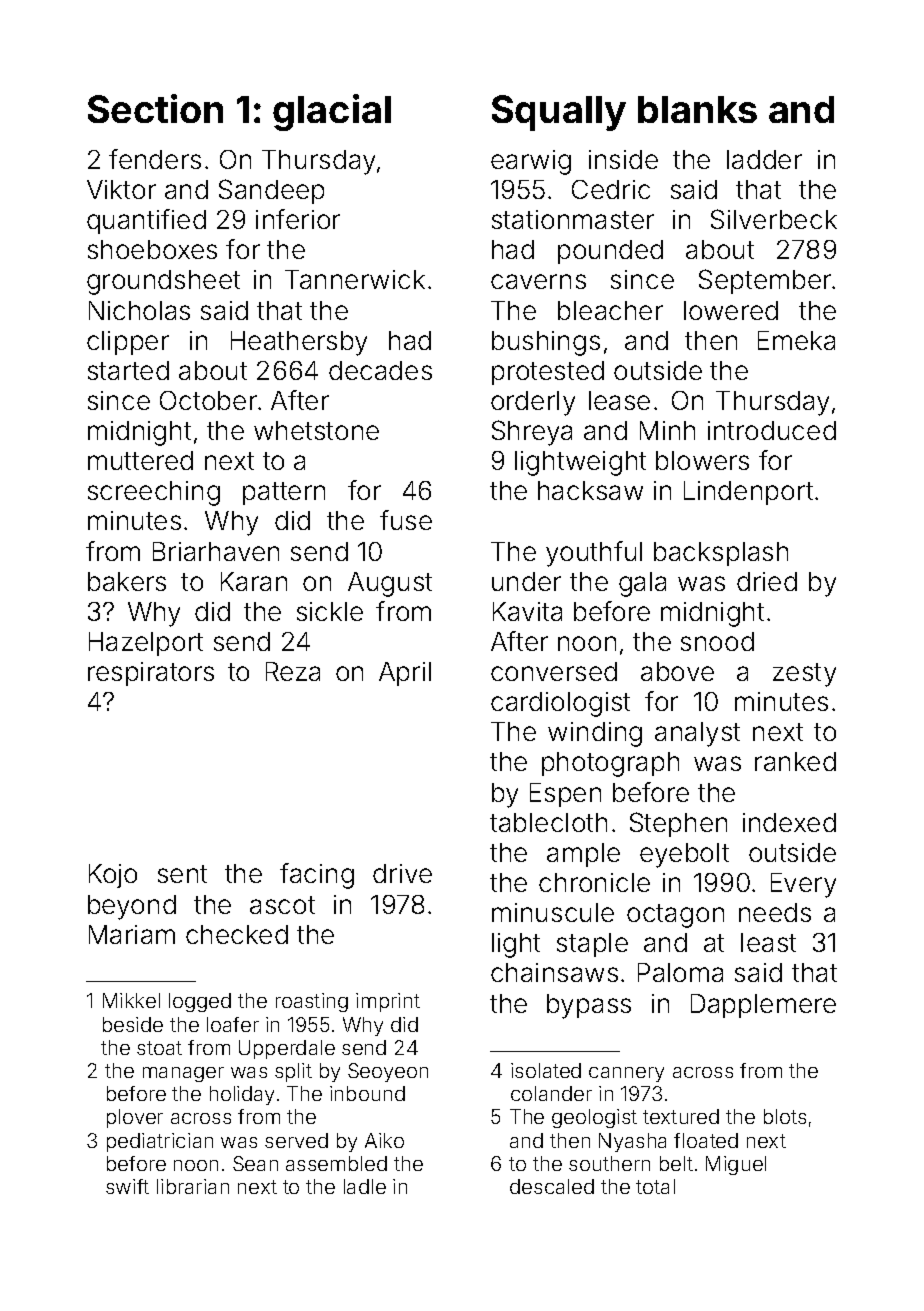  I want to click on Espen, so click(565, 795).
